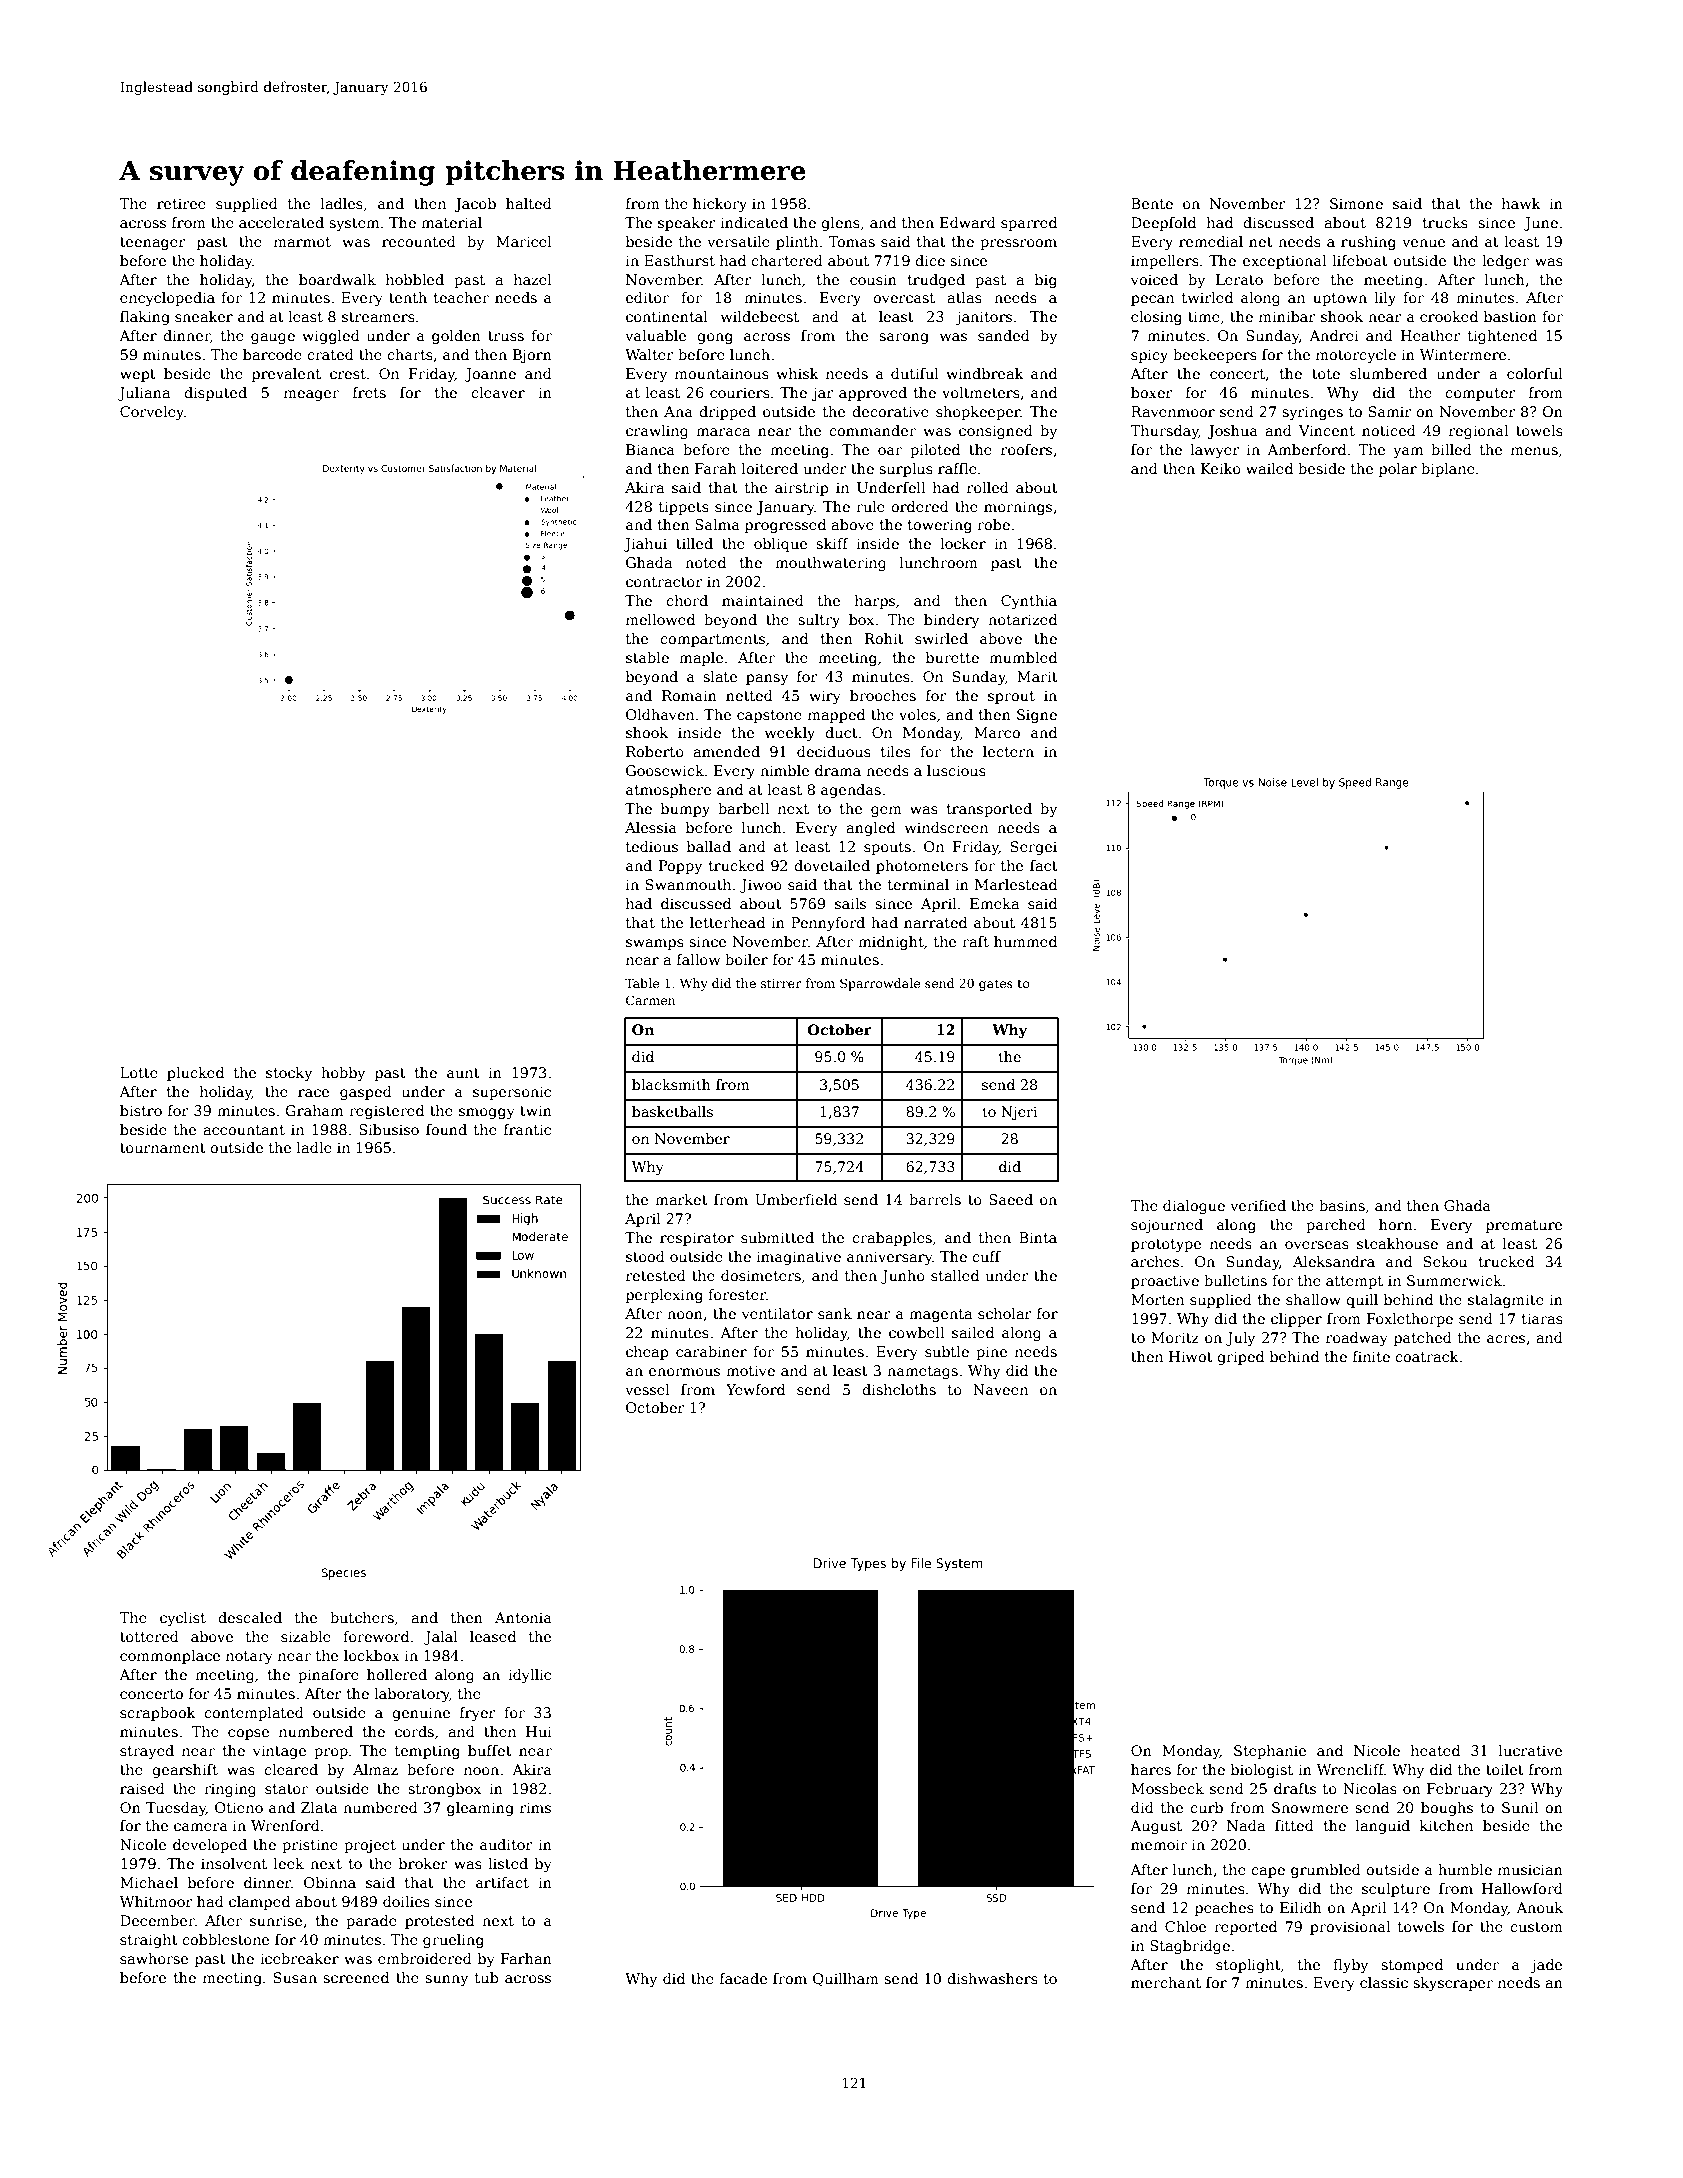 The image size is (1683, 2178). Describe the element at coordinates (989, 810) in the document. I see `transported` at that location.
